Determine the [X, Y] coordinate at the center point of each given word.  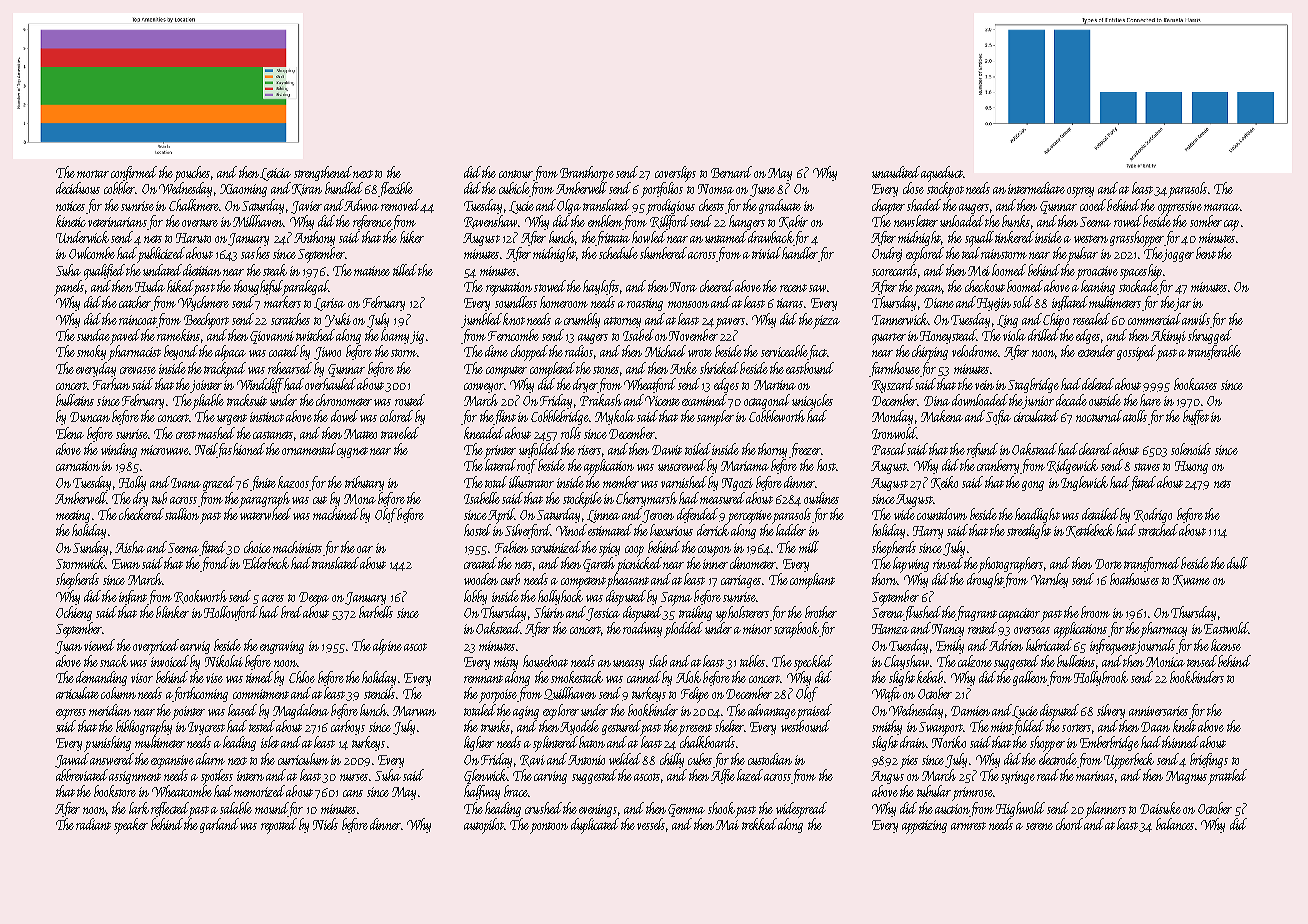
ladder [791, 530]
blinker [172, 612]
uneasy [628, 665]
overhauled [330, 384]
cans [353, 793]
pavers [730, 323]
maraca [1221, 207]
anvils [1196, 319]
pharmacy [1164, 629]
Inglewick [1084, 483]
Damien [970, 711]
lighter [479, 743]
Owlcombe [92, 253]
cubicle [514, 189]
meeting [73, 516]
